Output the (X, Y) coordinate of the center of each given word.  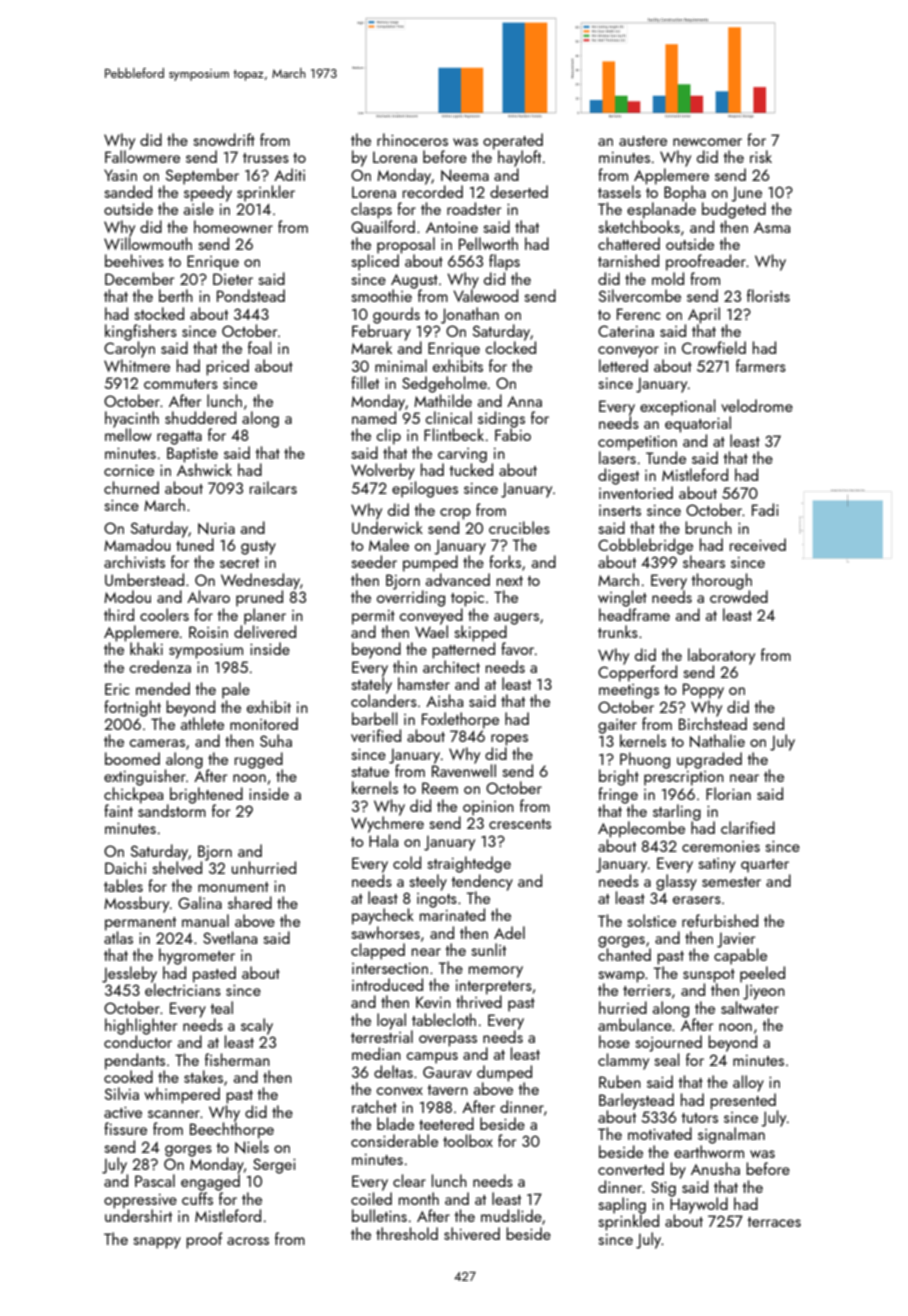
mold (668, 278)
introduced (387, 984)
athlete (202, 723)
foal (260, 347)
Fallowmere (142, 156)
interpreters (494, 987)
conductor (138, 1041)
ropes (509, 740)
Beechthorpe (232, 1130)
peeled (762, 974)
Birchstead (713, 723)
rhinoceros (412, 139)
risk (761, 156)
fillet (365, 382)
